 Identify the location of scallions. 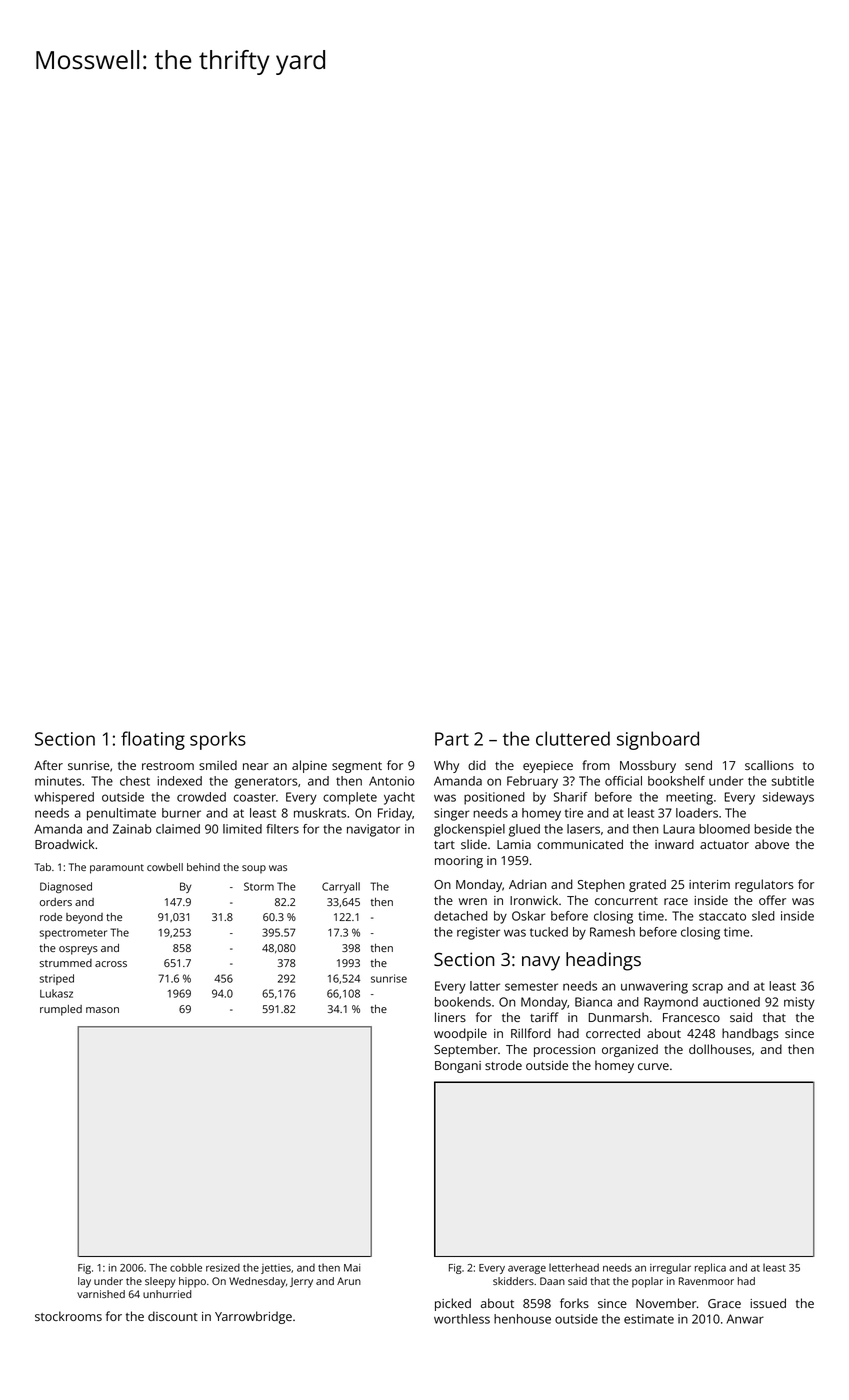
(769, 765).
